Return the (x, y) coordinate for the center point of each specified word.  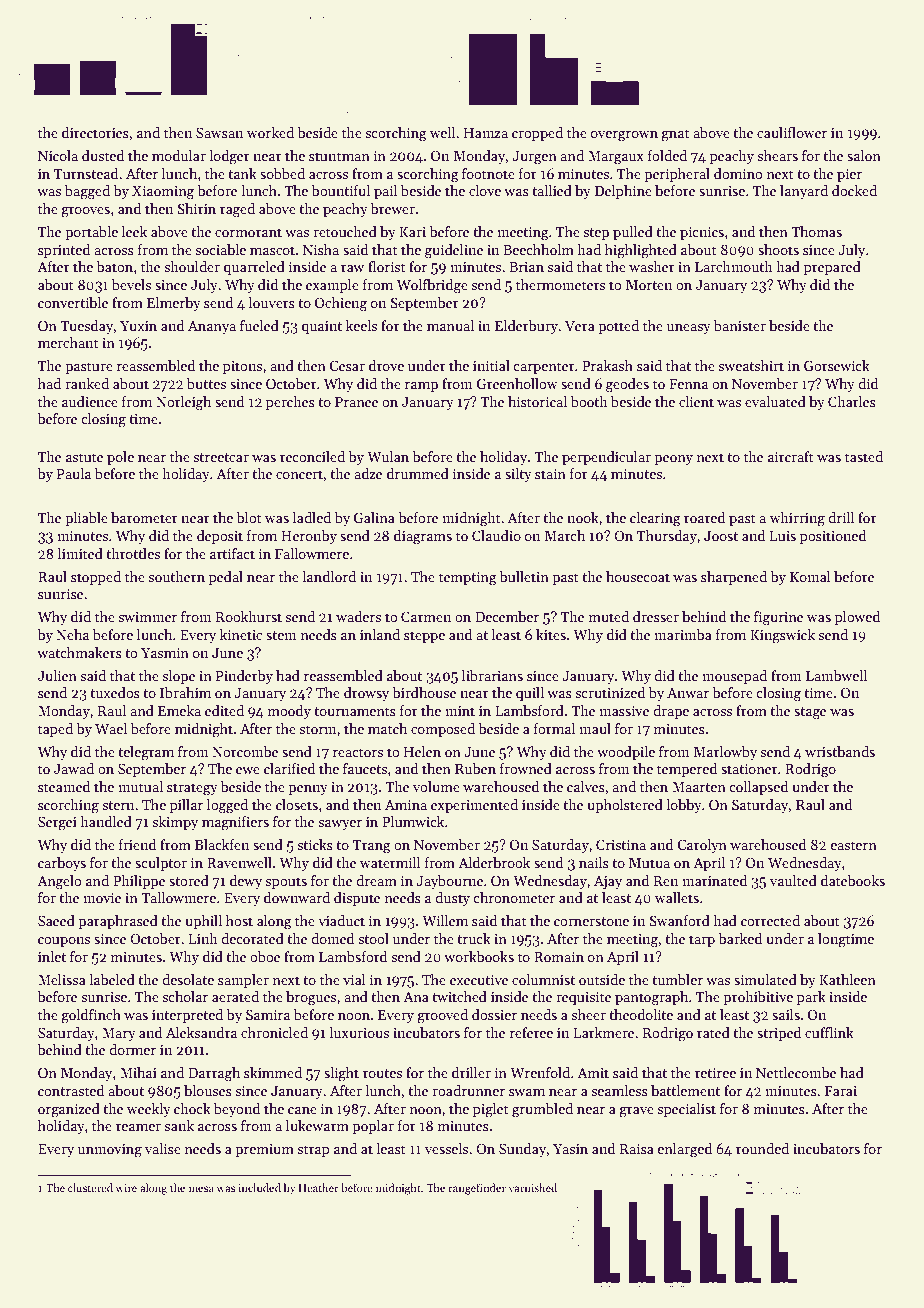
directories (95, 132)
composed (443, 730)
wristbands (840, 751)
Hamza (486, 133)
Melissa (62, 979)
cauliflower (792, 132)
